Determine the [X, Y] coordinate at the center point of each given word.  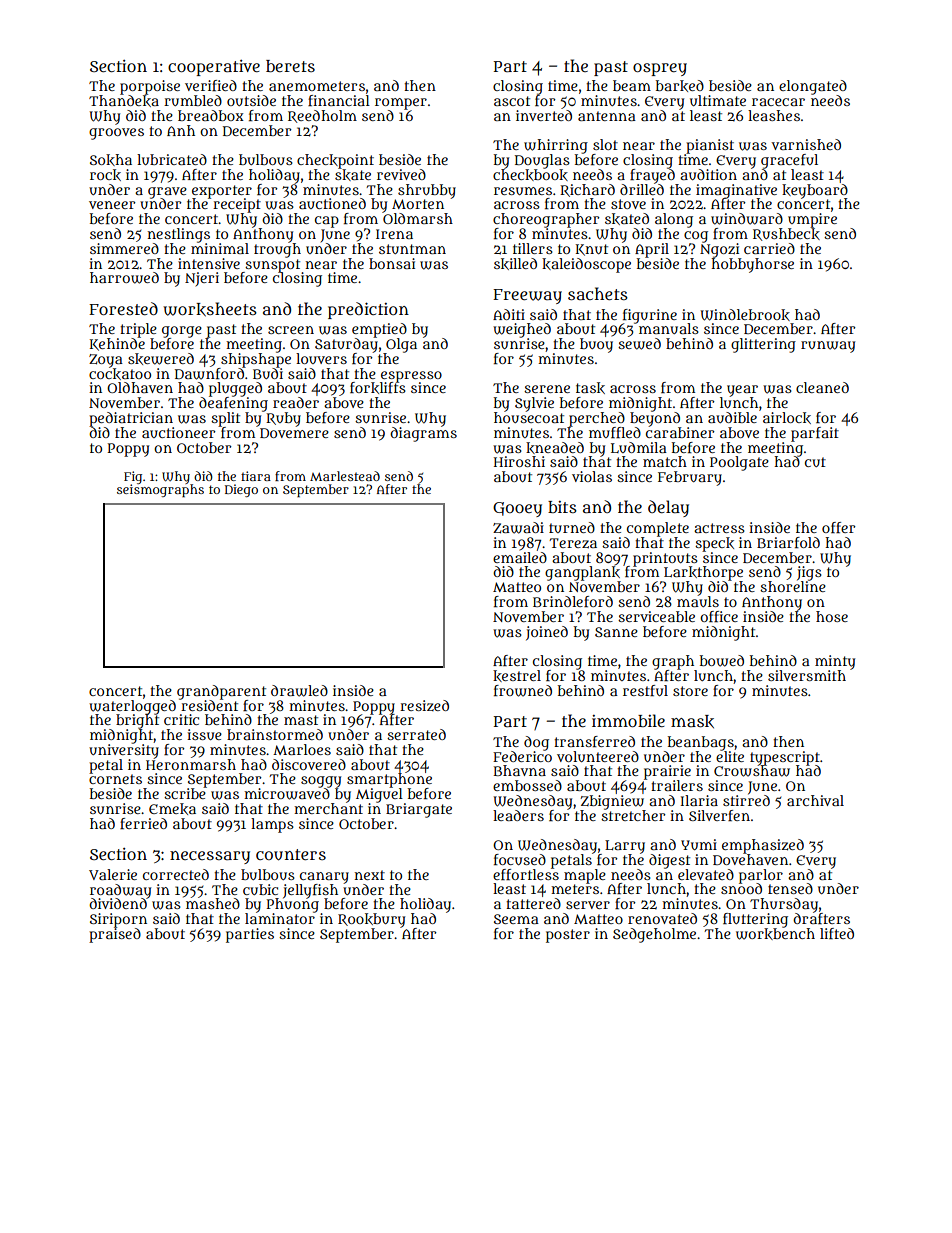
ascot [512, 101]
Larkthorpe [703, 573]
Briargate [419, 810]
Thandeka [124, 101]
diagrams [423, 434]
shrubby [427, 191]
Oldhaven [140, 387]
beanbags [701, 743]
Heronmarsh [191, 764]
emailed [520, 557]
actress [719, 528]
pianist [710, 146]
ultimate [718, 100]
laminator [280, 918]
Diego [241, 490]
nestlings [178, 235]
